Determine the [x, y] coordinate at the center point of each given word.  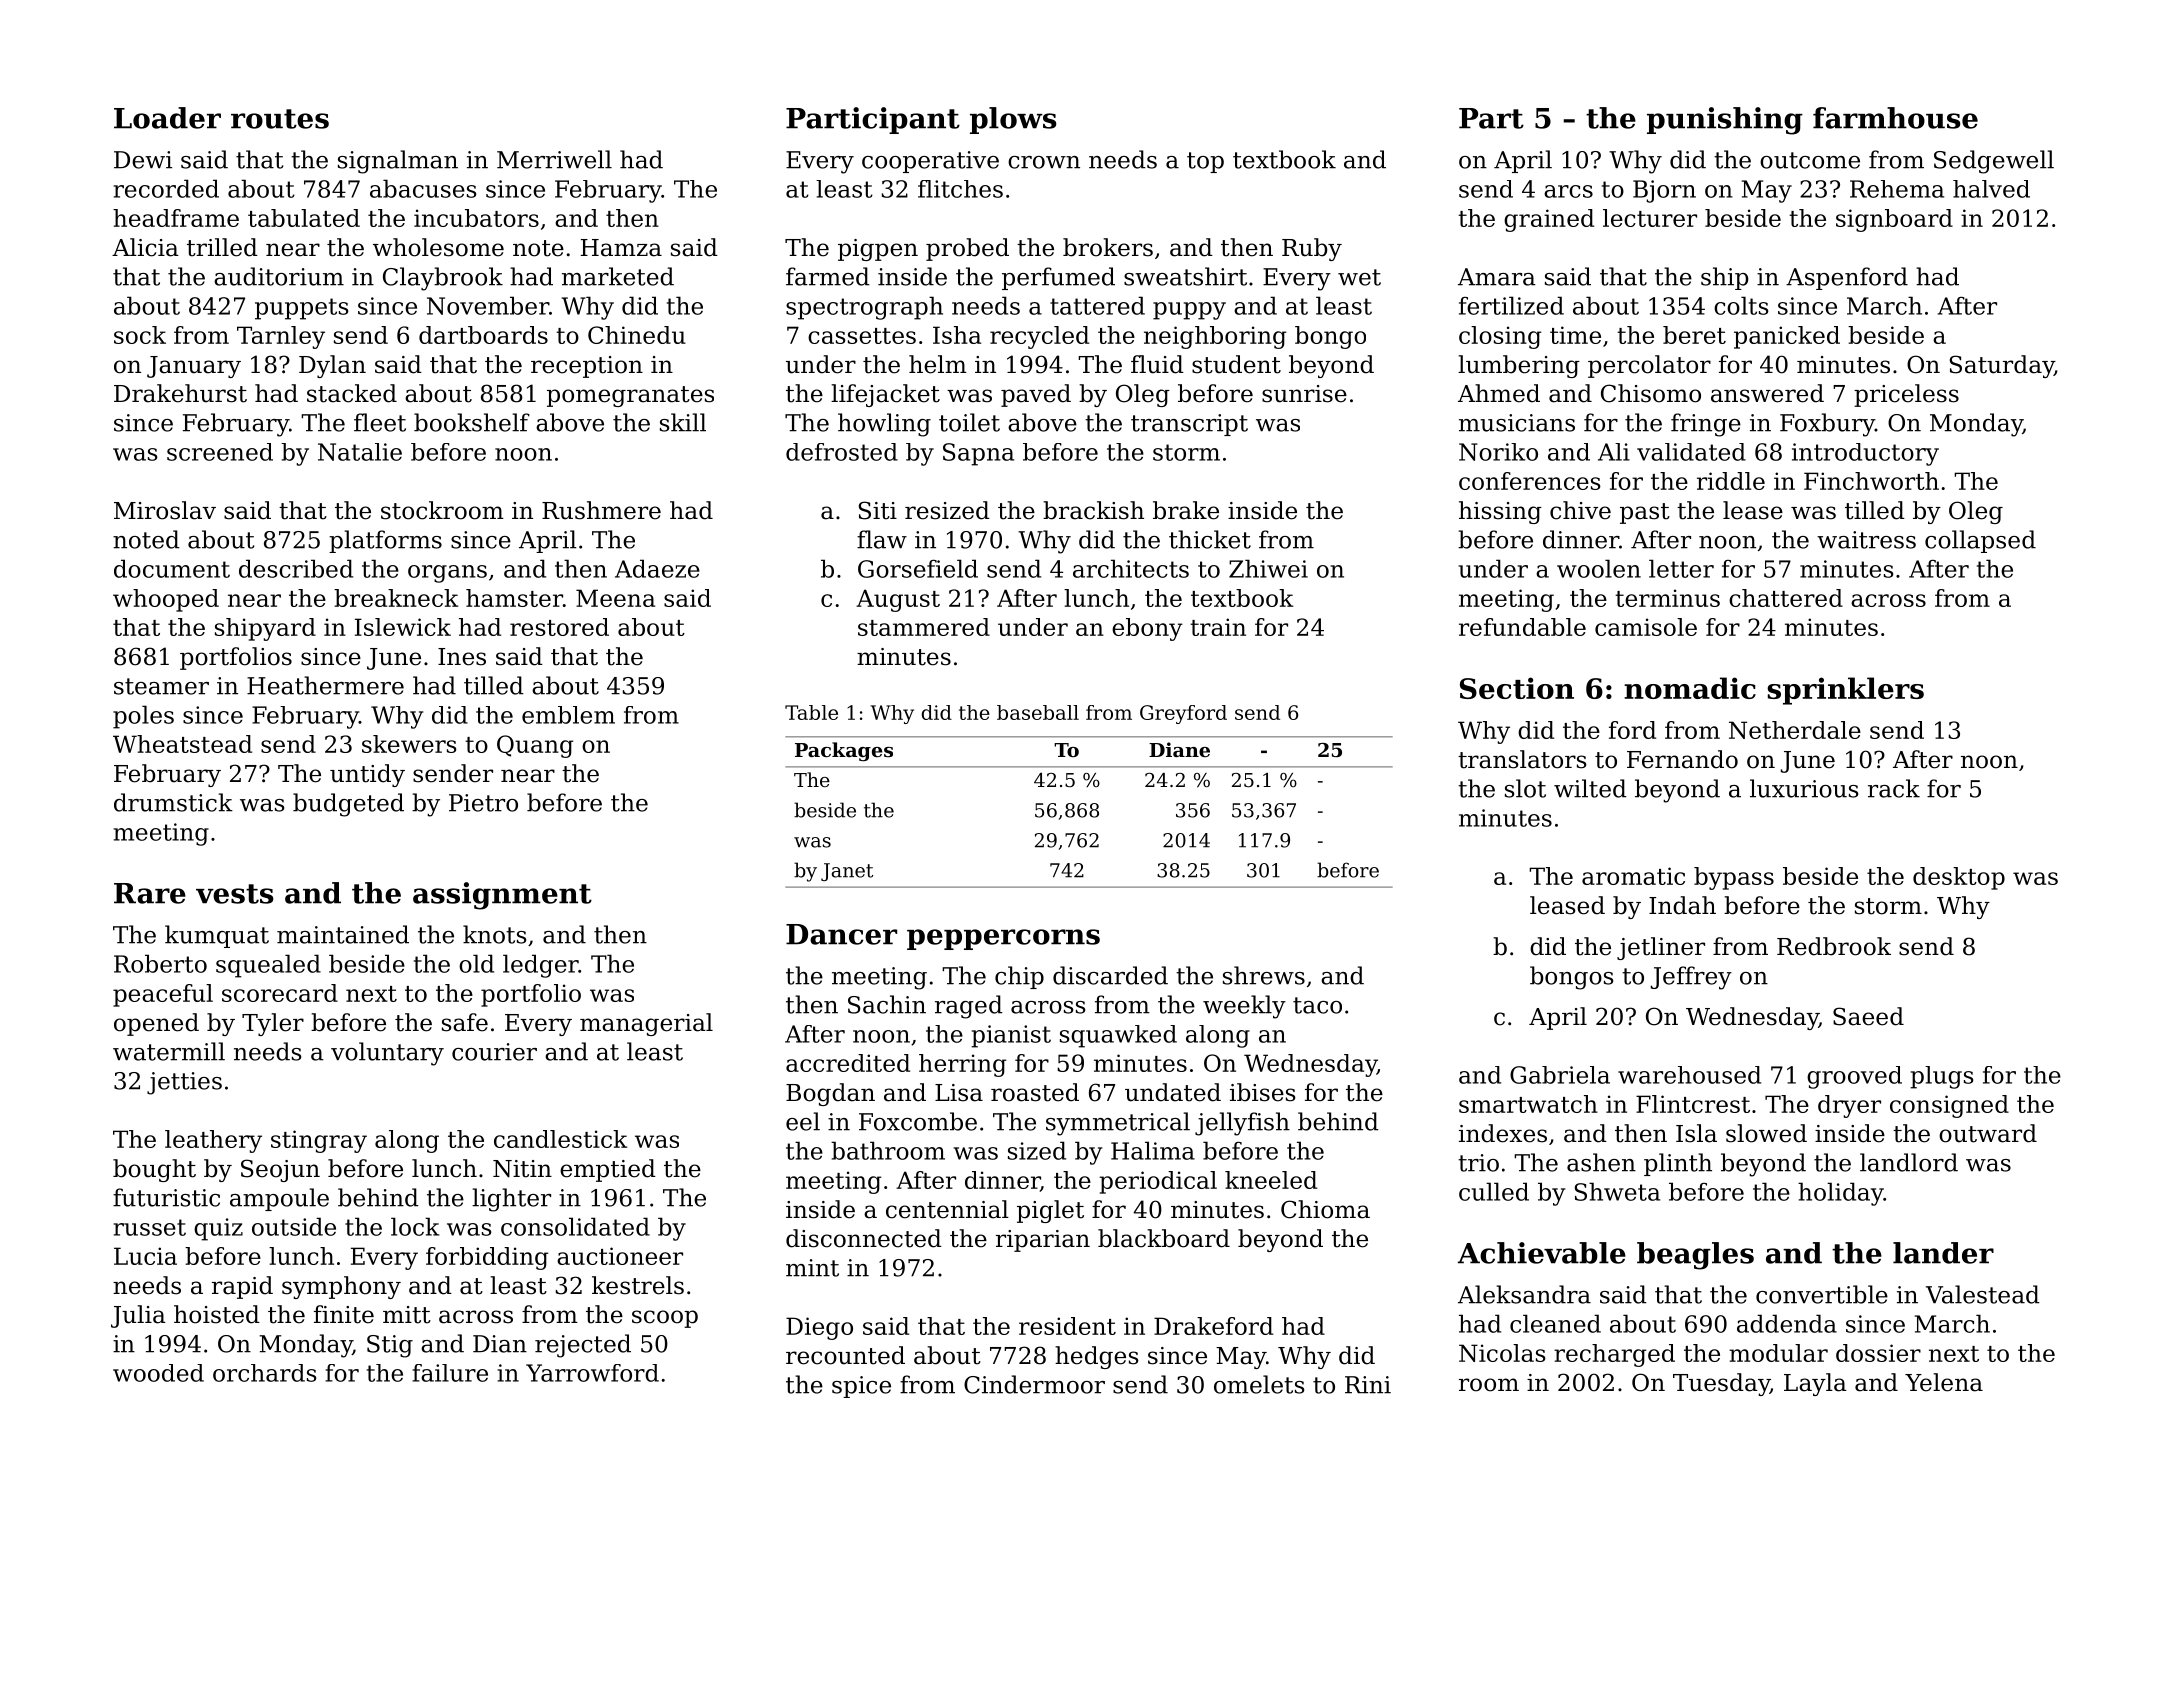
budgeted [348, 805]
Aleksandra [1524, 1294]
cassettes [862, 336]
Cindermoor [1034, 1384]
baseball [1038, 712]
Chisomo [1651, 393]
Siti [878, 510]
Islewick [403, 627]
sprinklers [1845, 691]
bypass [1734, 878]
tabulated [304, 218]
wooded [158, 1373]
